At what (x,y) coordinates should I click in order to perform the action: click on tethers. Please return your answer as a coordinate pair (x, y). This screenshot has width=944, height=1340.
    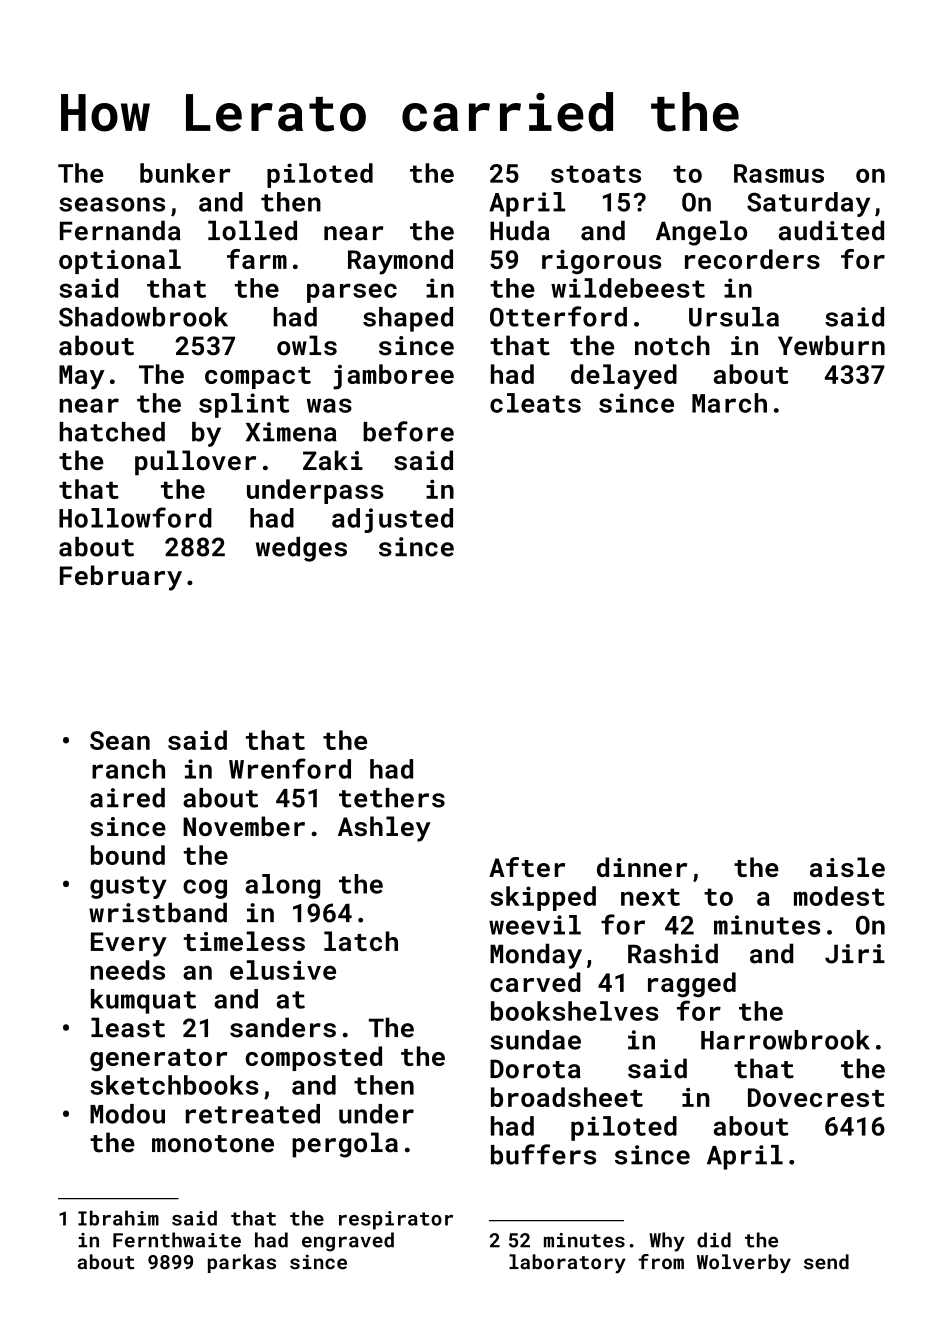
    Looking at the image, I should click on (392, 798).
